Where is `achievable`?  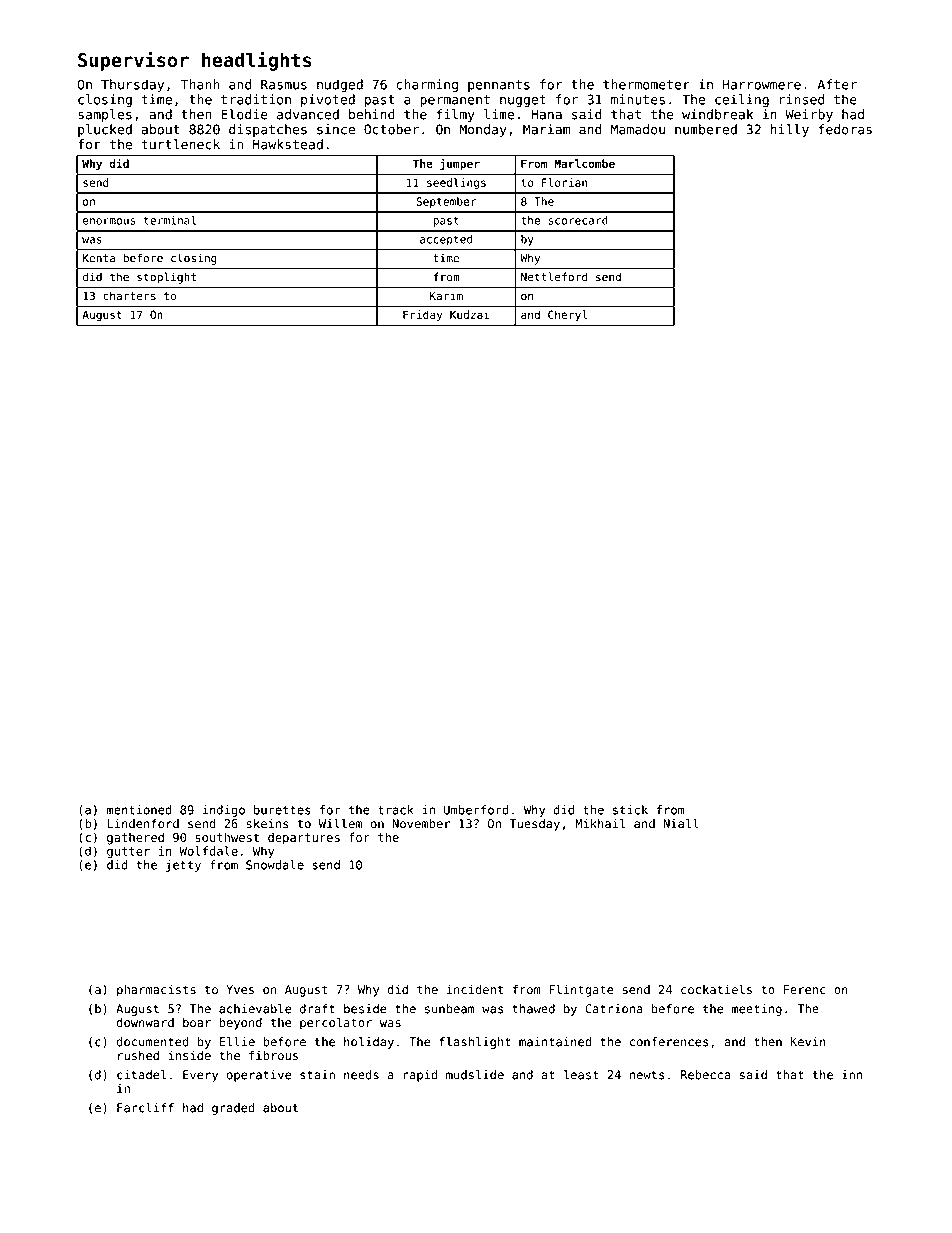
achievable is located at coordinates (255, 1009).
